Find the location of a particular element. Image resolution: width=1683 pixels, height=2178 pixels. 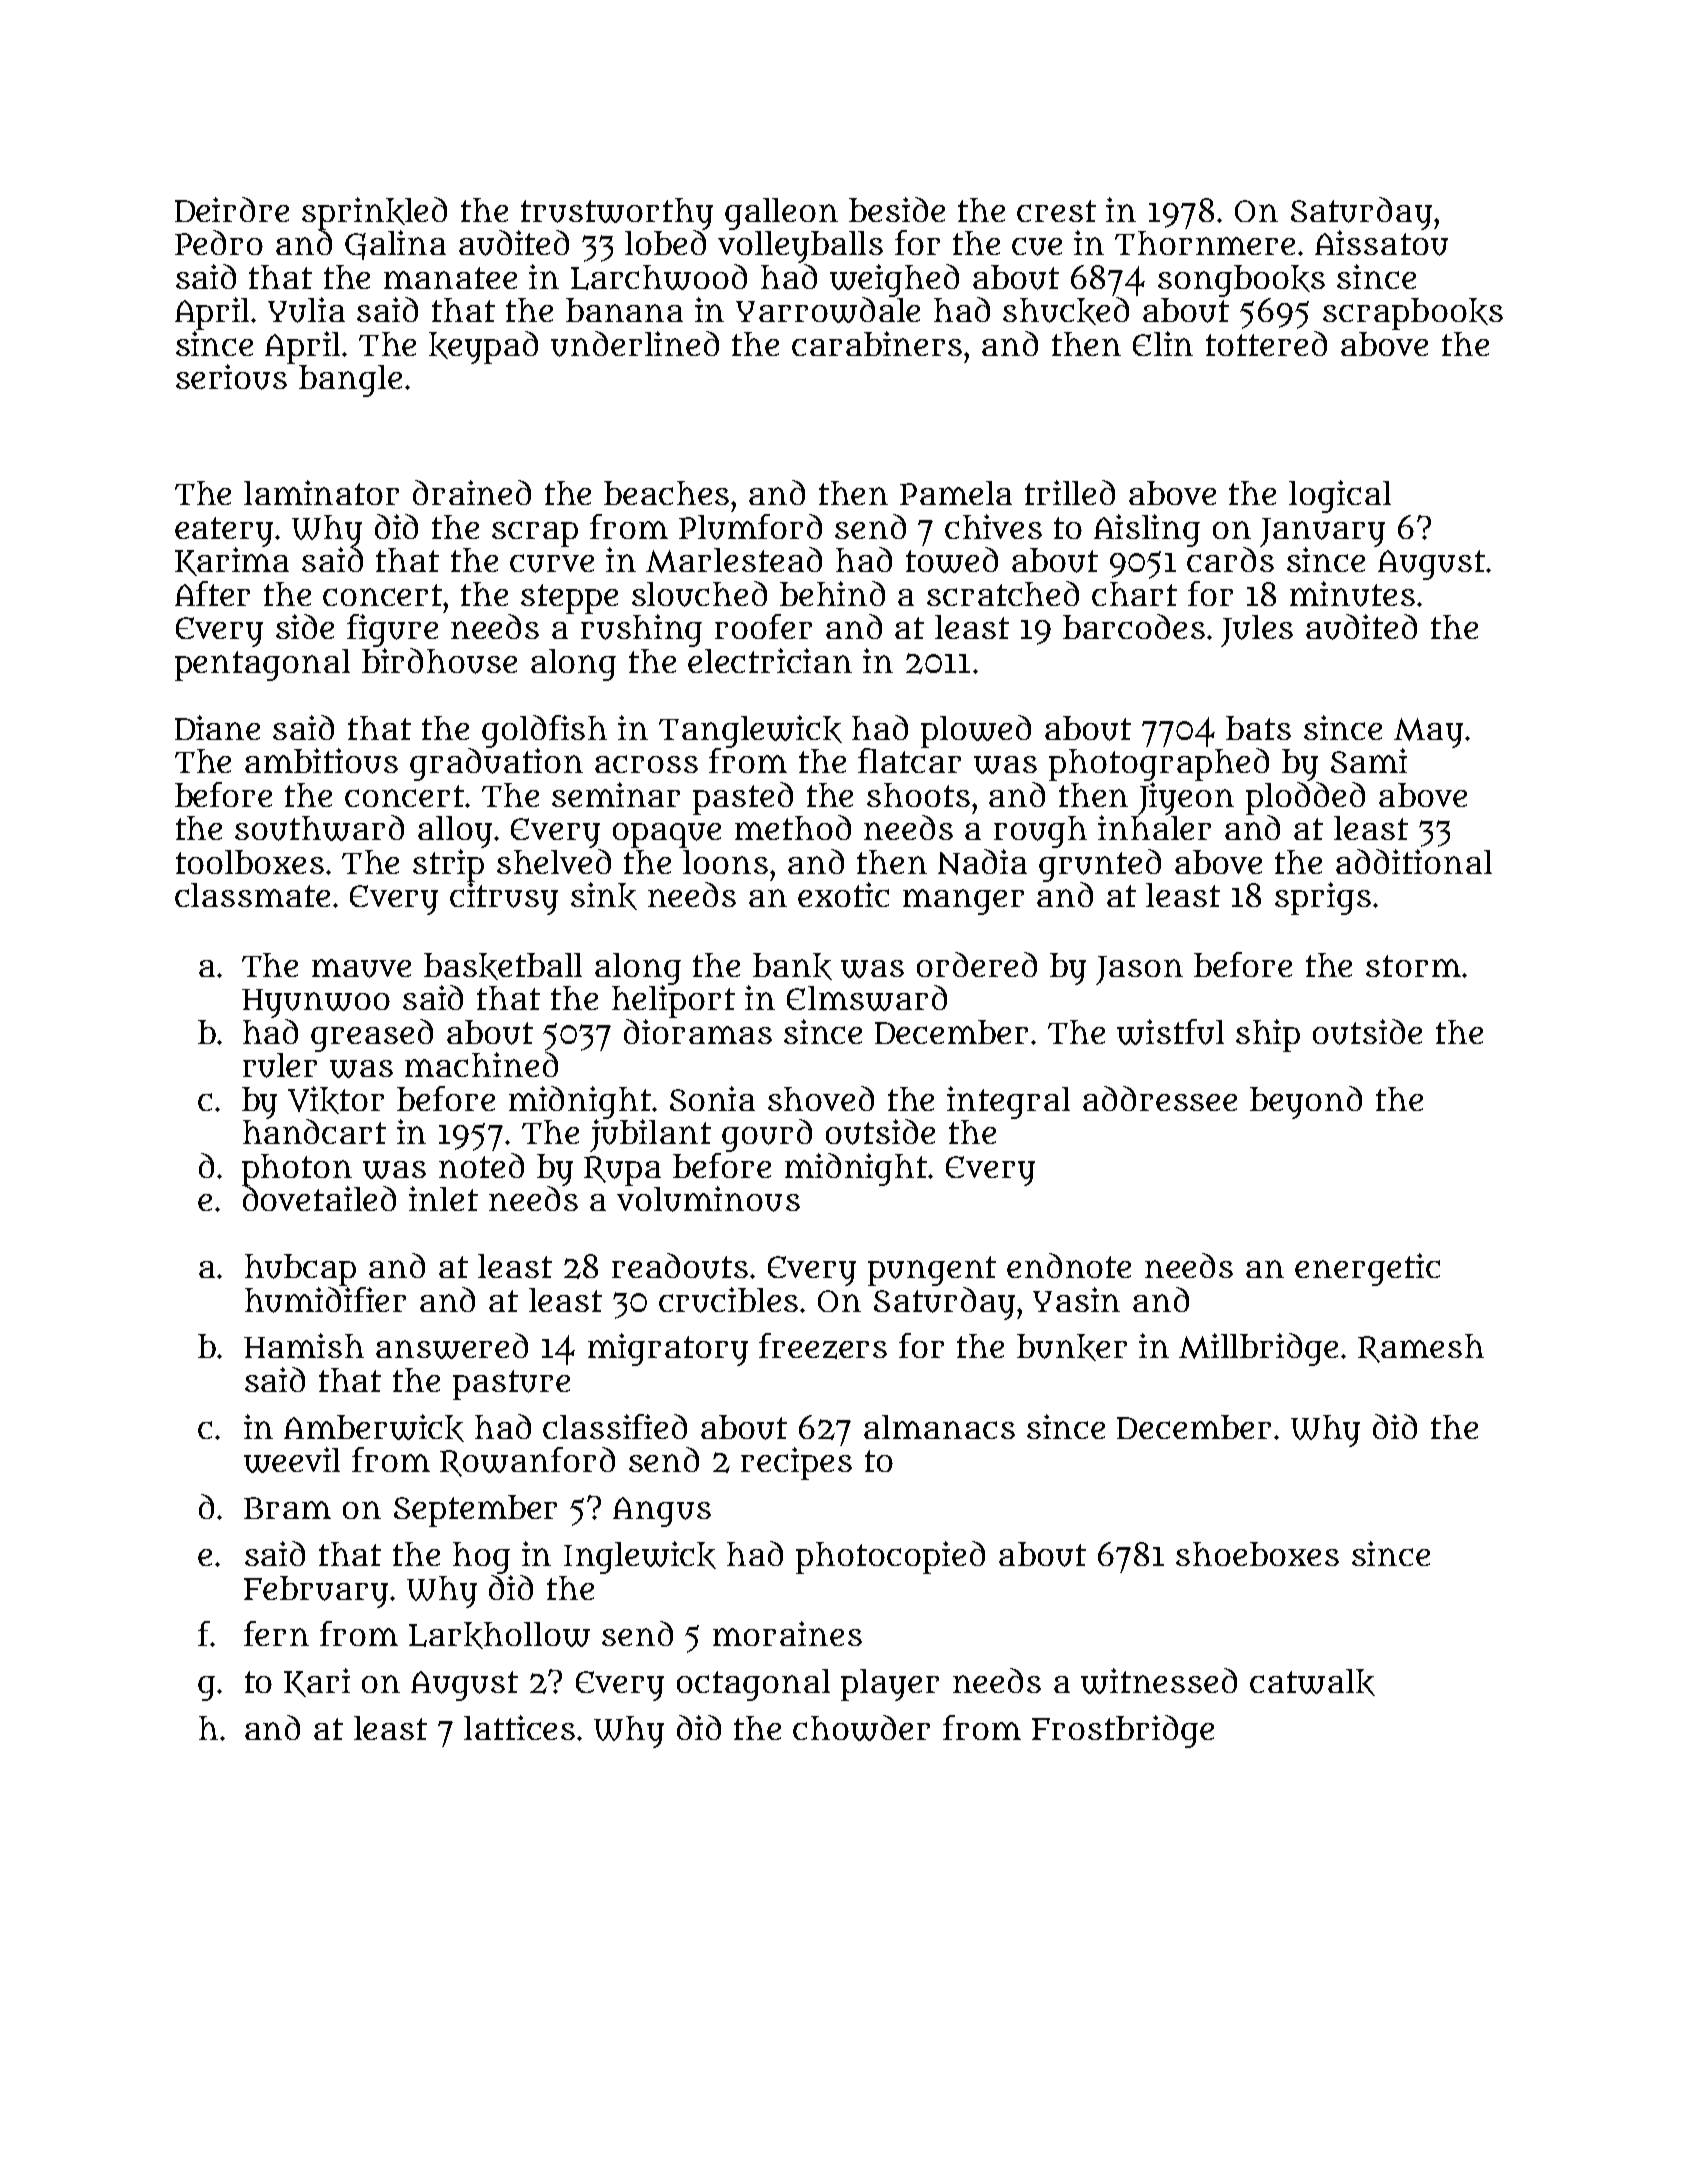

hubcap is located at coordinates (300, 1270).
